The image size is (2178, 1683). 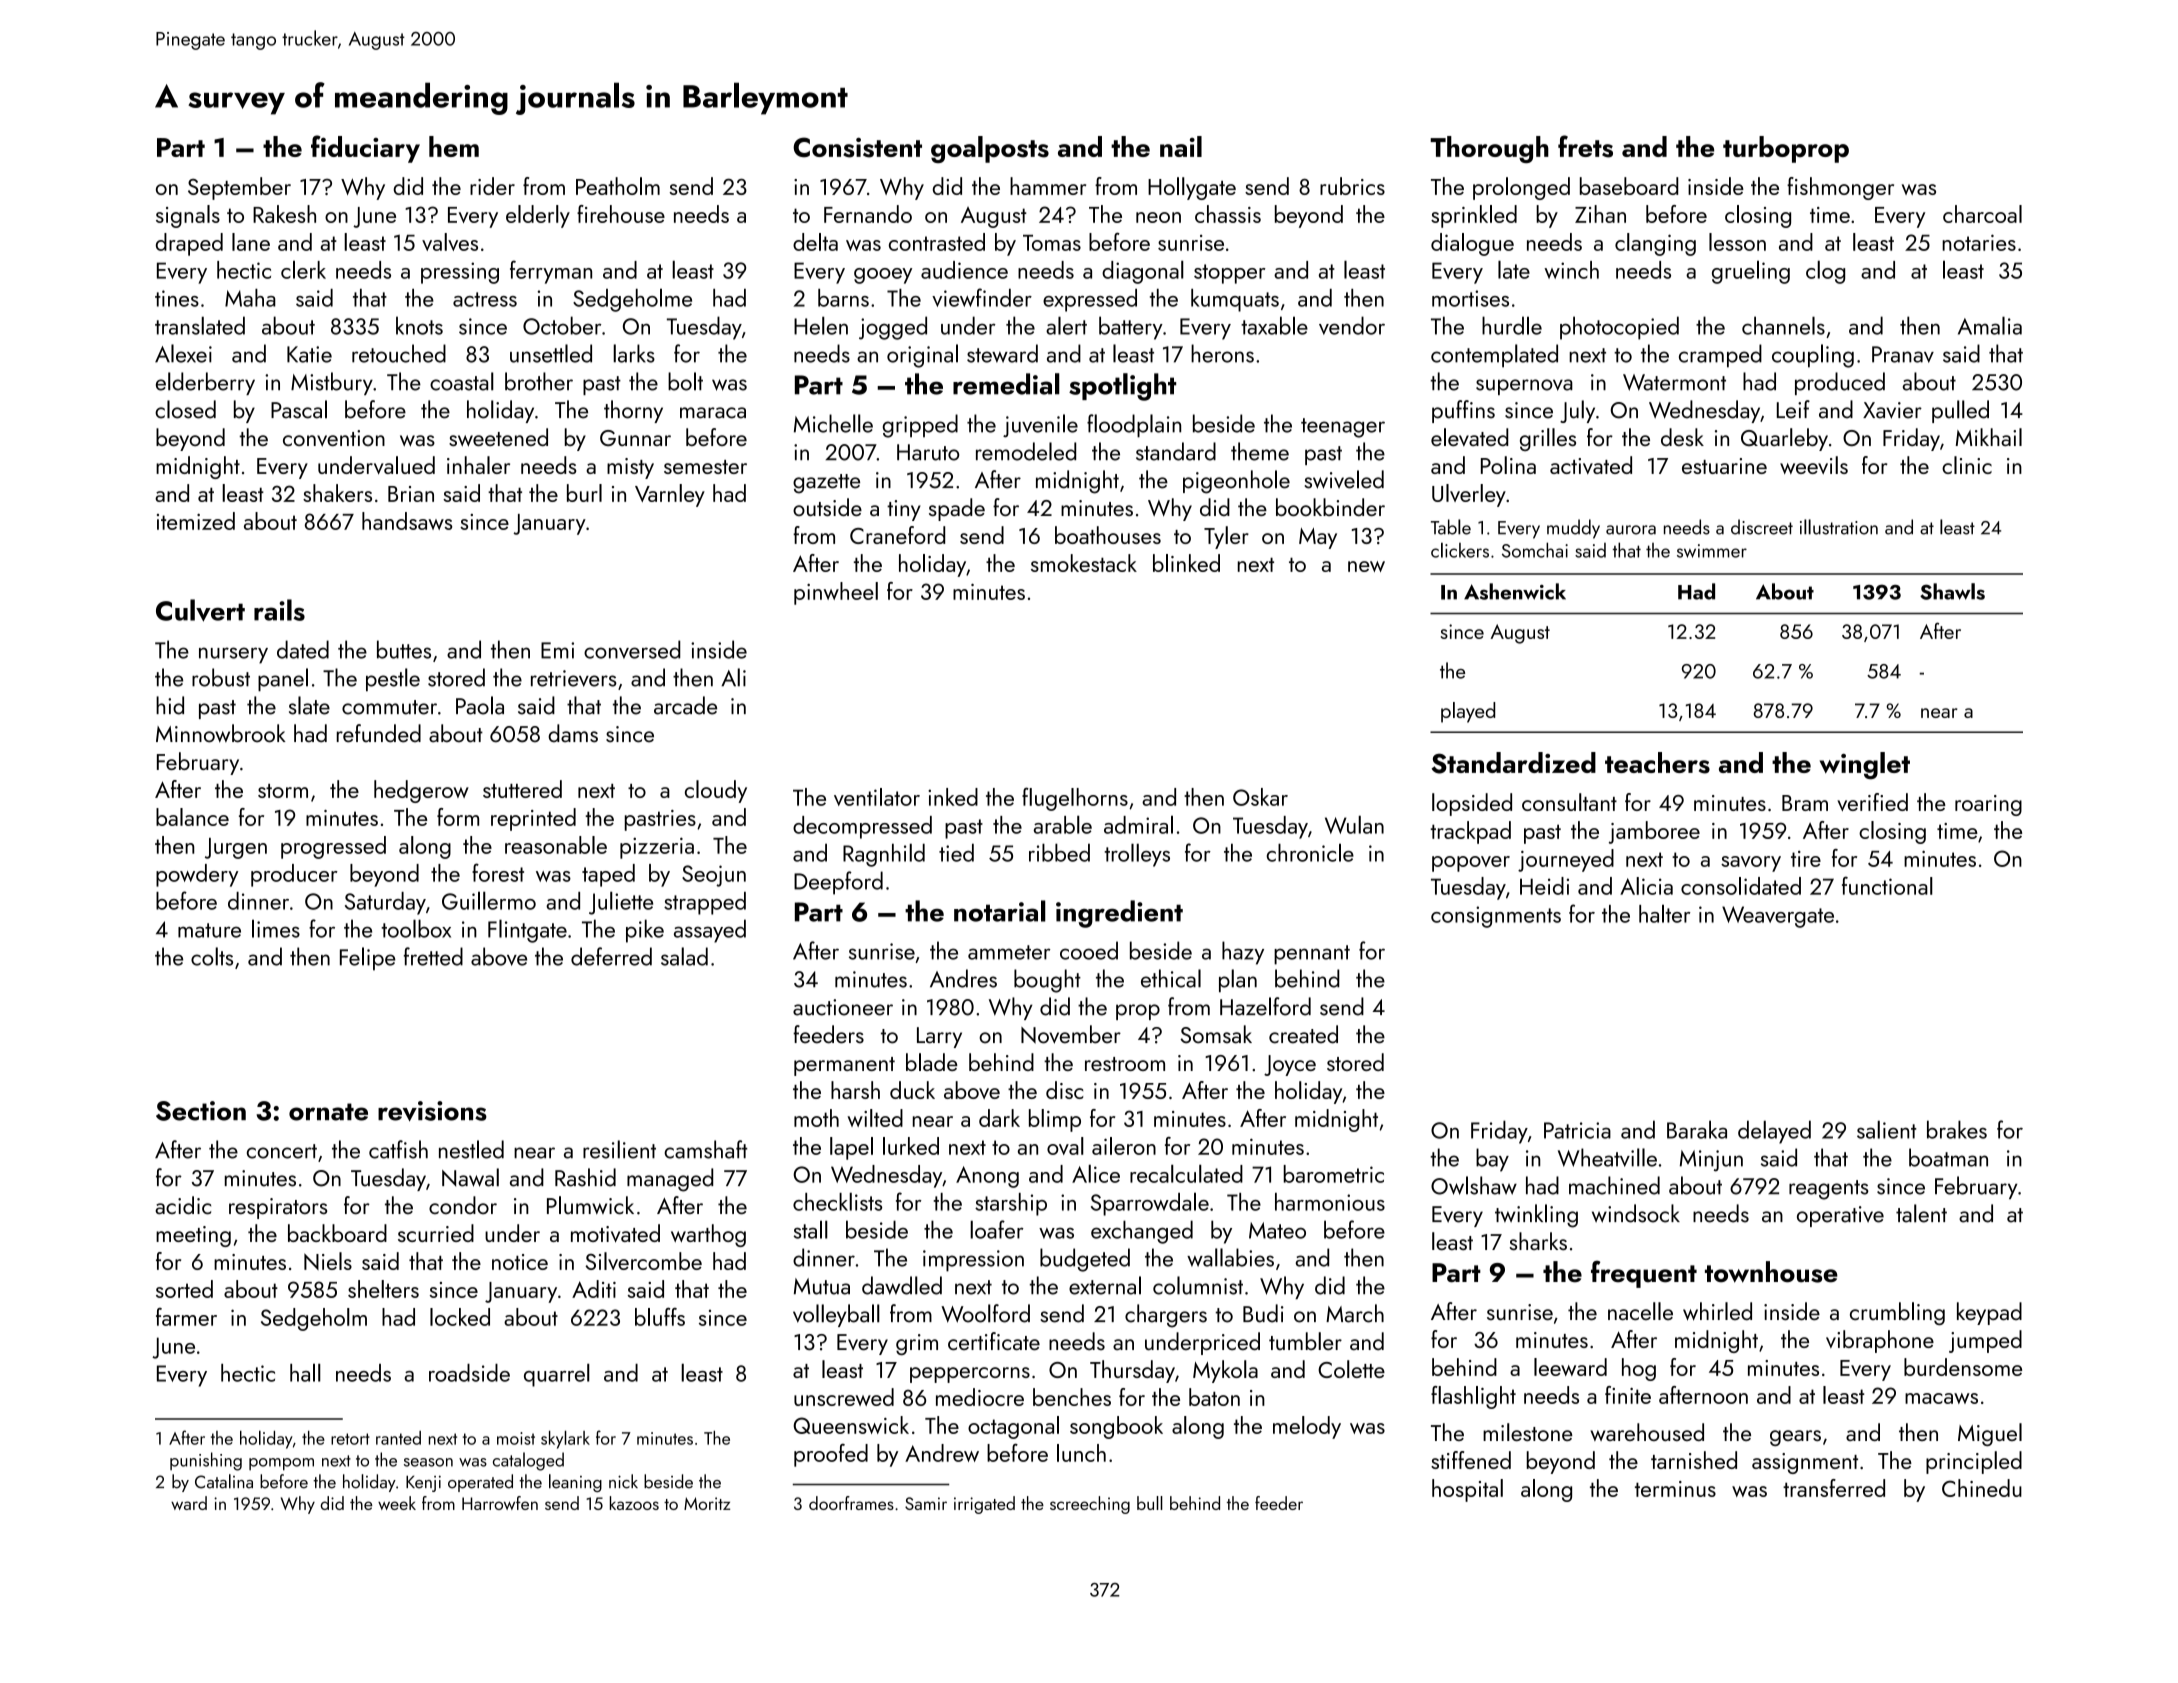 I want to click on resilient, so click(x=619, y=1149).
